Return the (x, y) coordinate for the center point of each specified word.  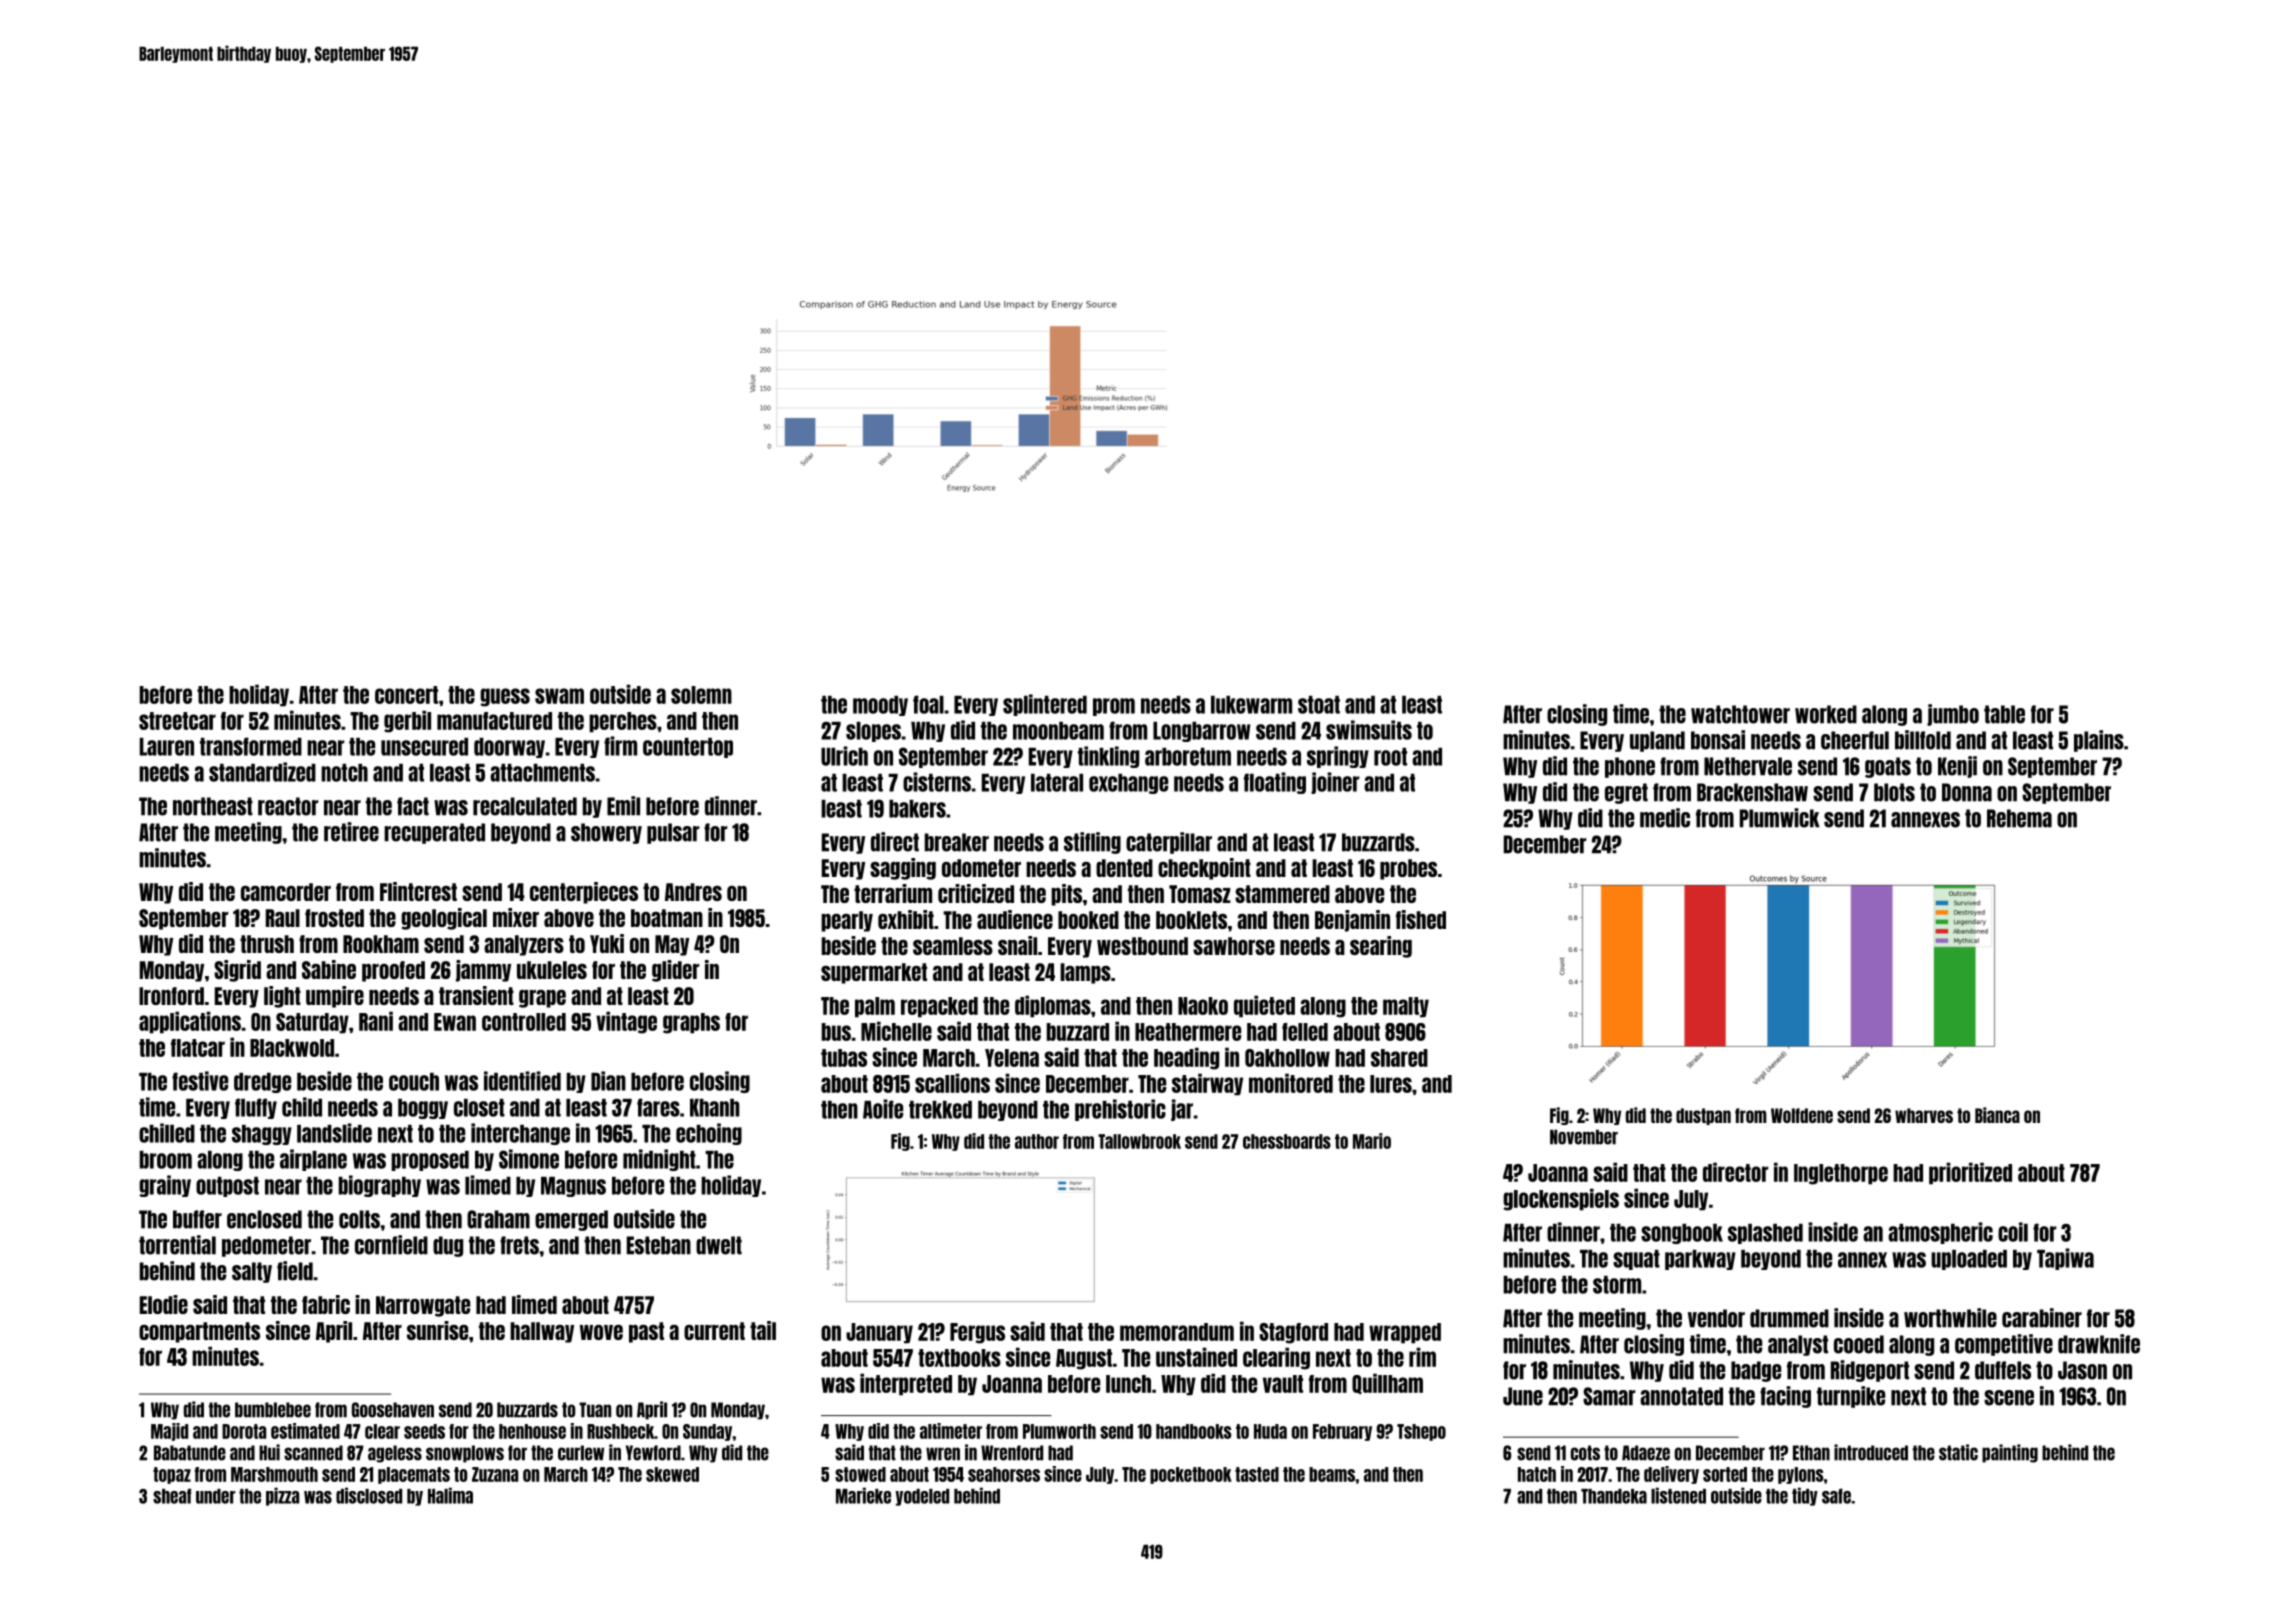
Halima (450, 1495)
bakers (917, 809)
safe (1836, 1496)
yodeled (922, 1497)
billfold (1923, 740)
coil (2013, 1232)
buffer (197, 1219)
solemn (701, 695)
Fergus (977, 1333)
